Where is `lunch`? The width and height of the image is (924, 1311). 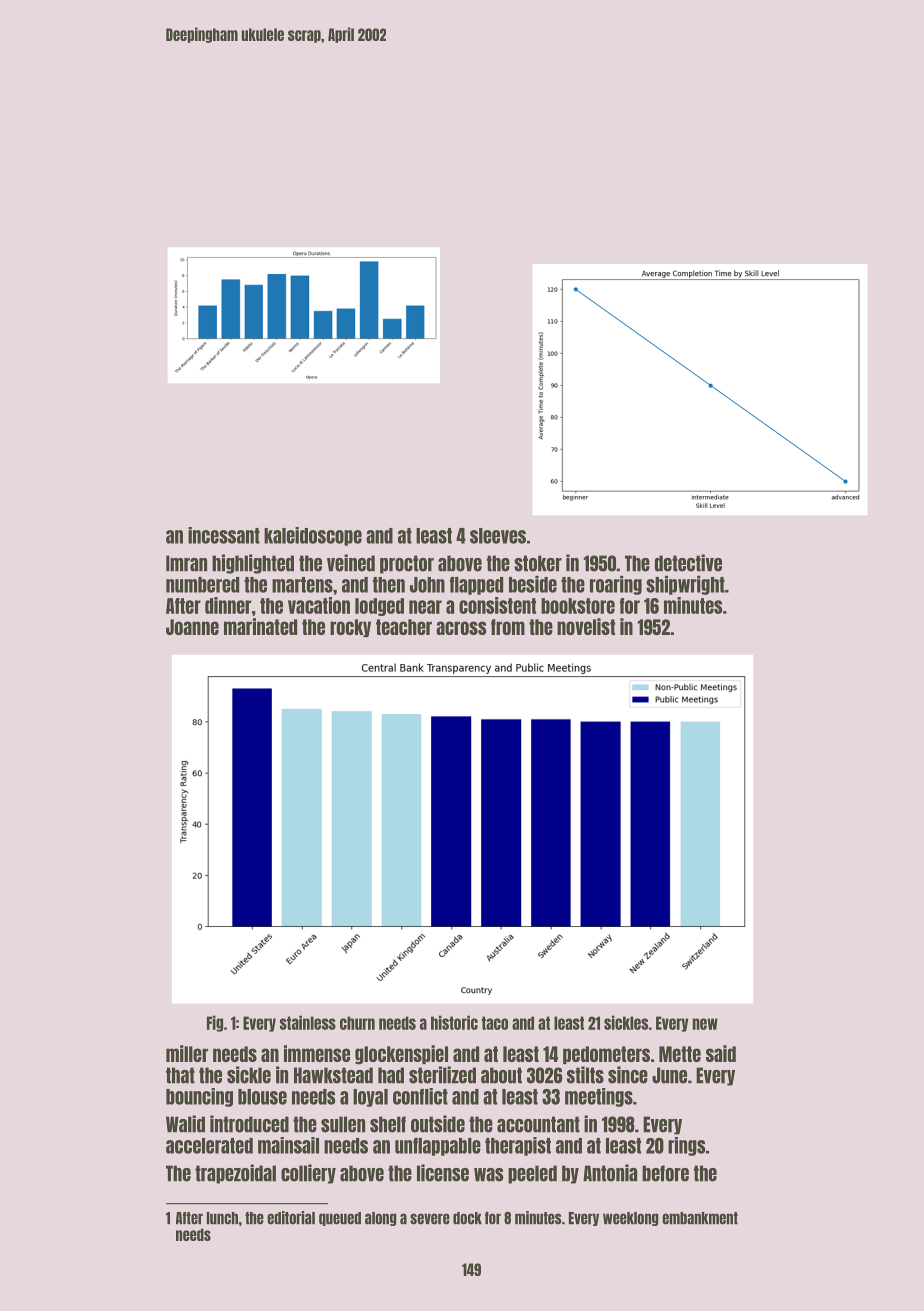
lunch is located at coordinates (222, 1218).
